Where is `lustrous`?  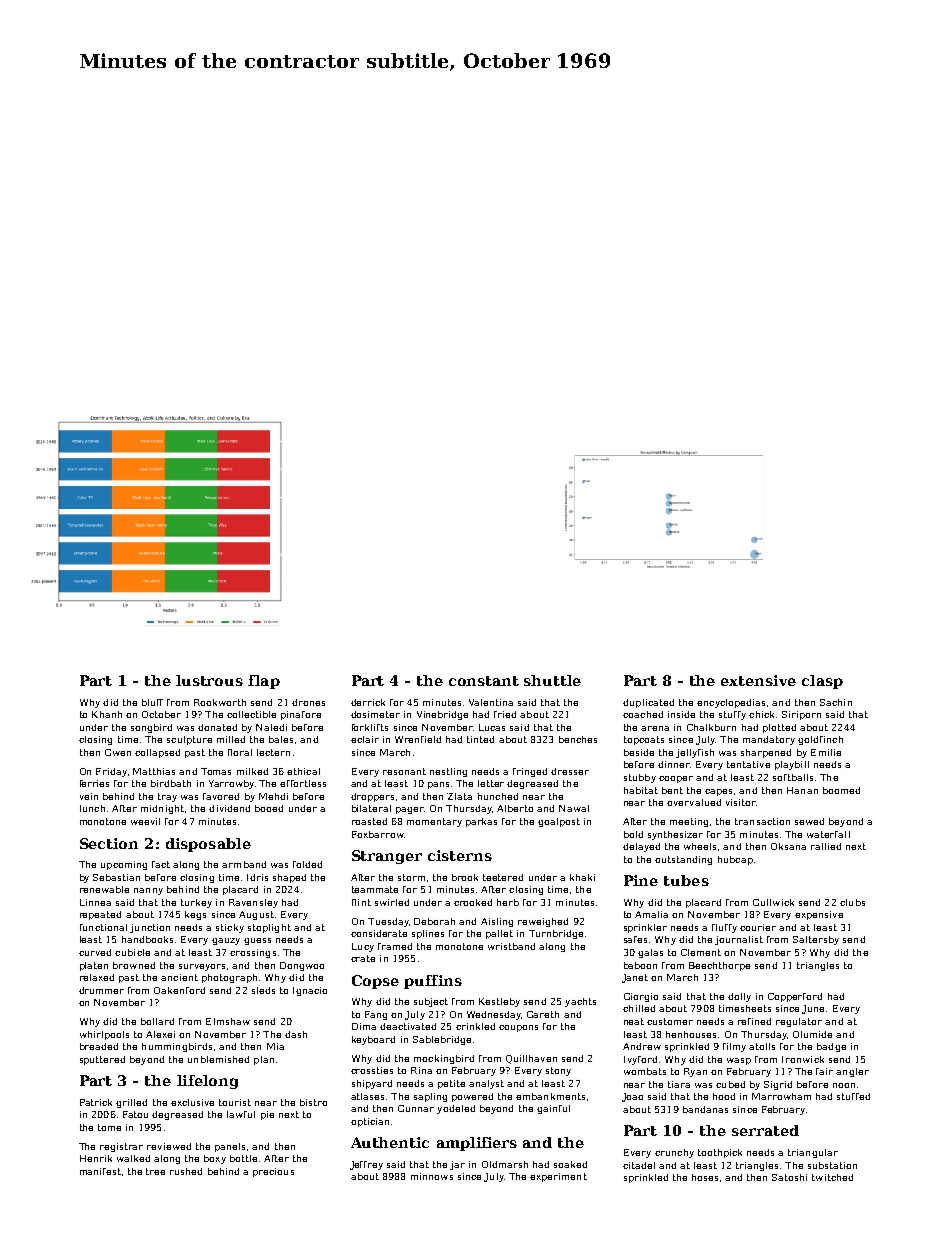
lustrous is located at coordinates (209, 680).
